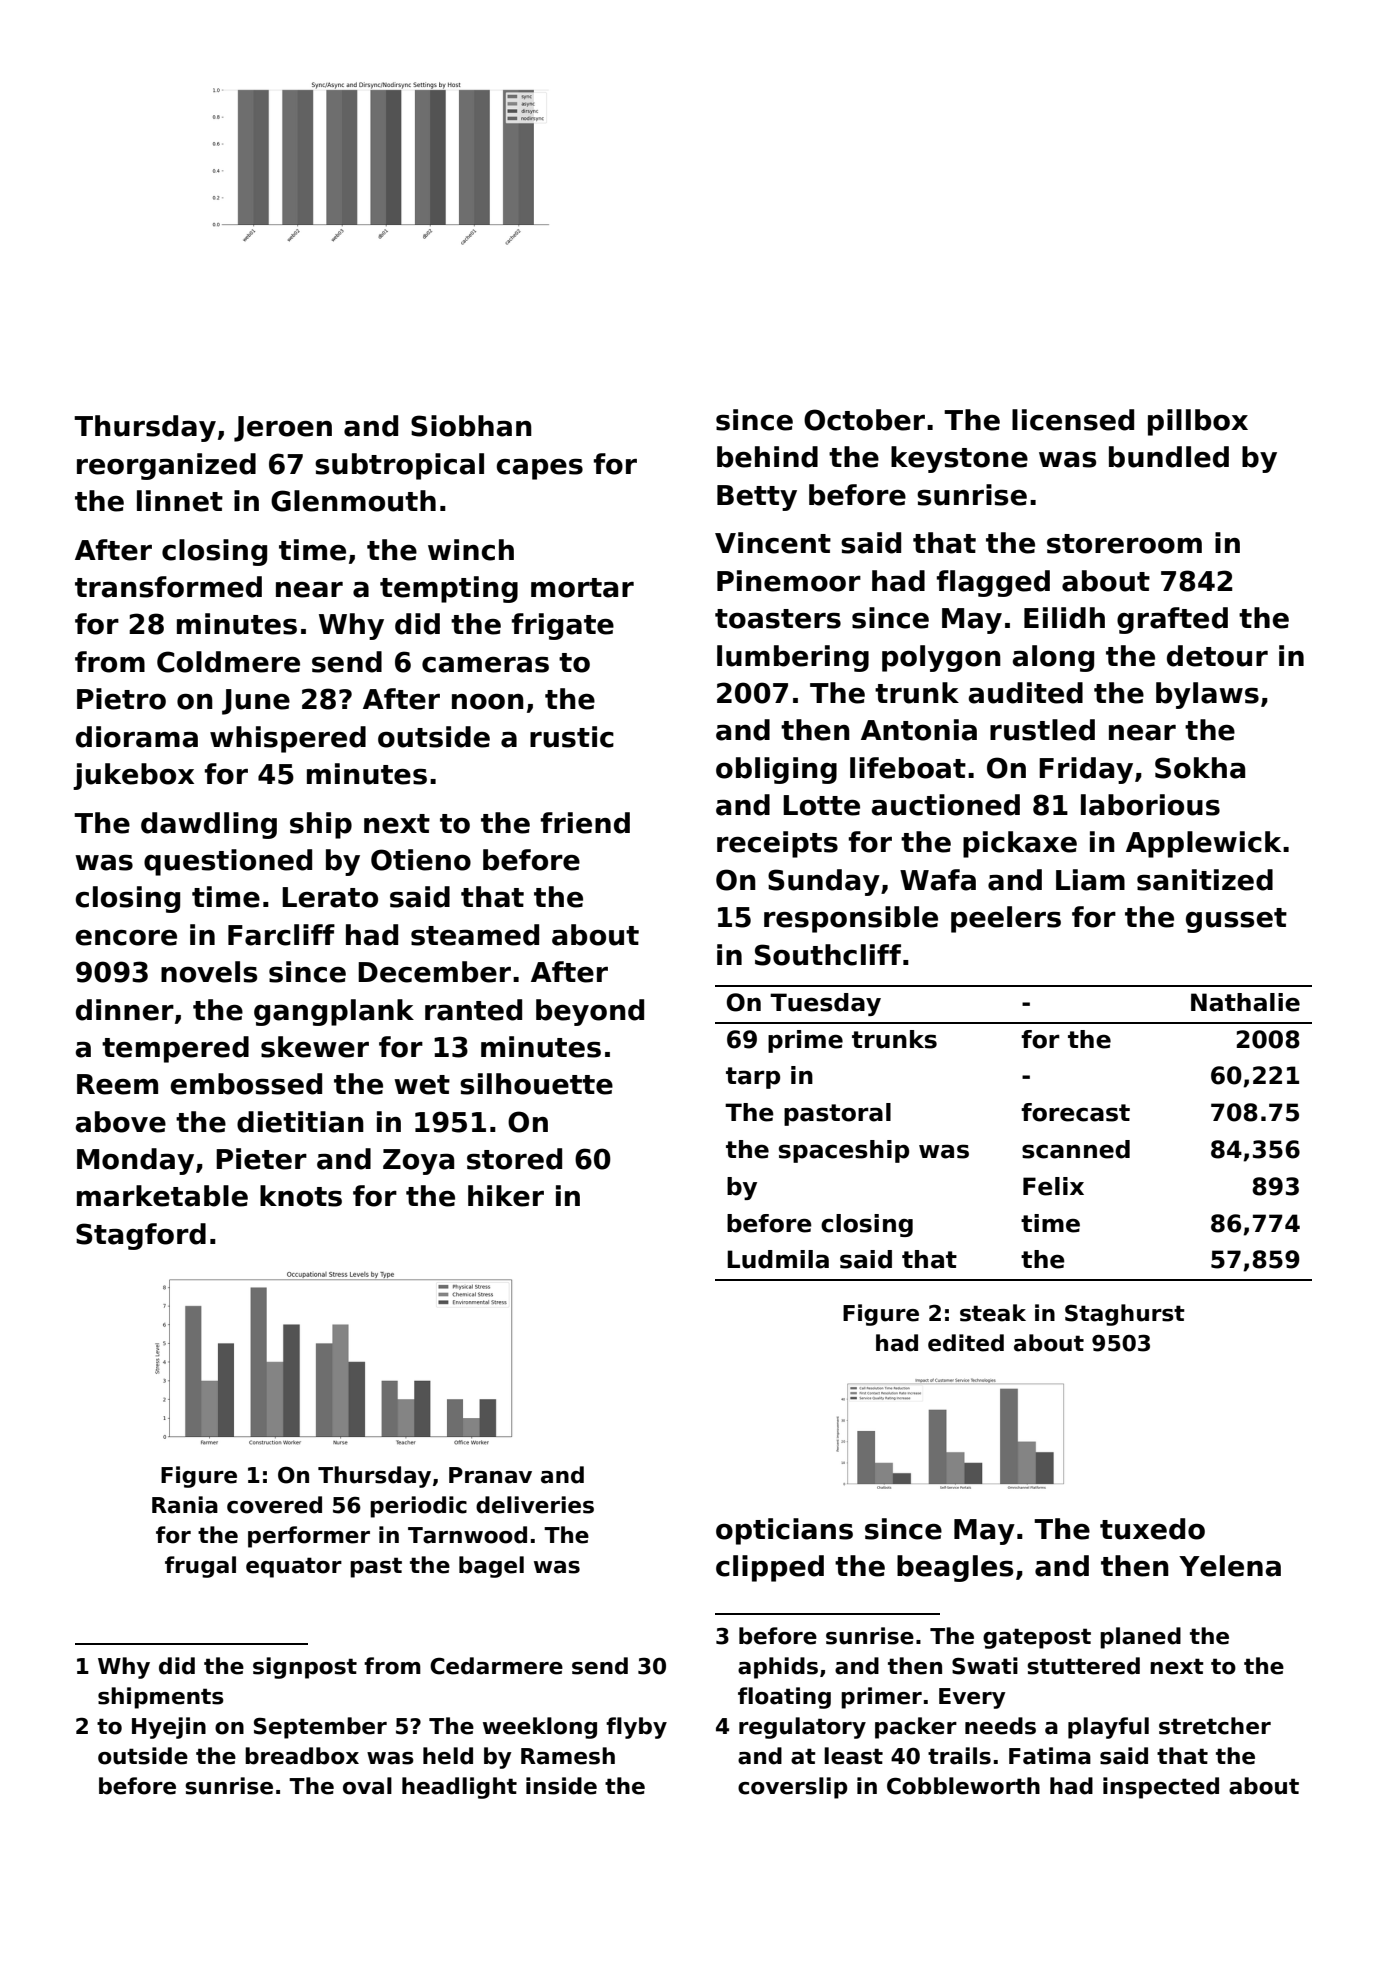  Describe the element at coordinates (793, 1788) in the screenshot. I see `coverslip` at that location.
